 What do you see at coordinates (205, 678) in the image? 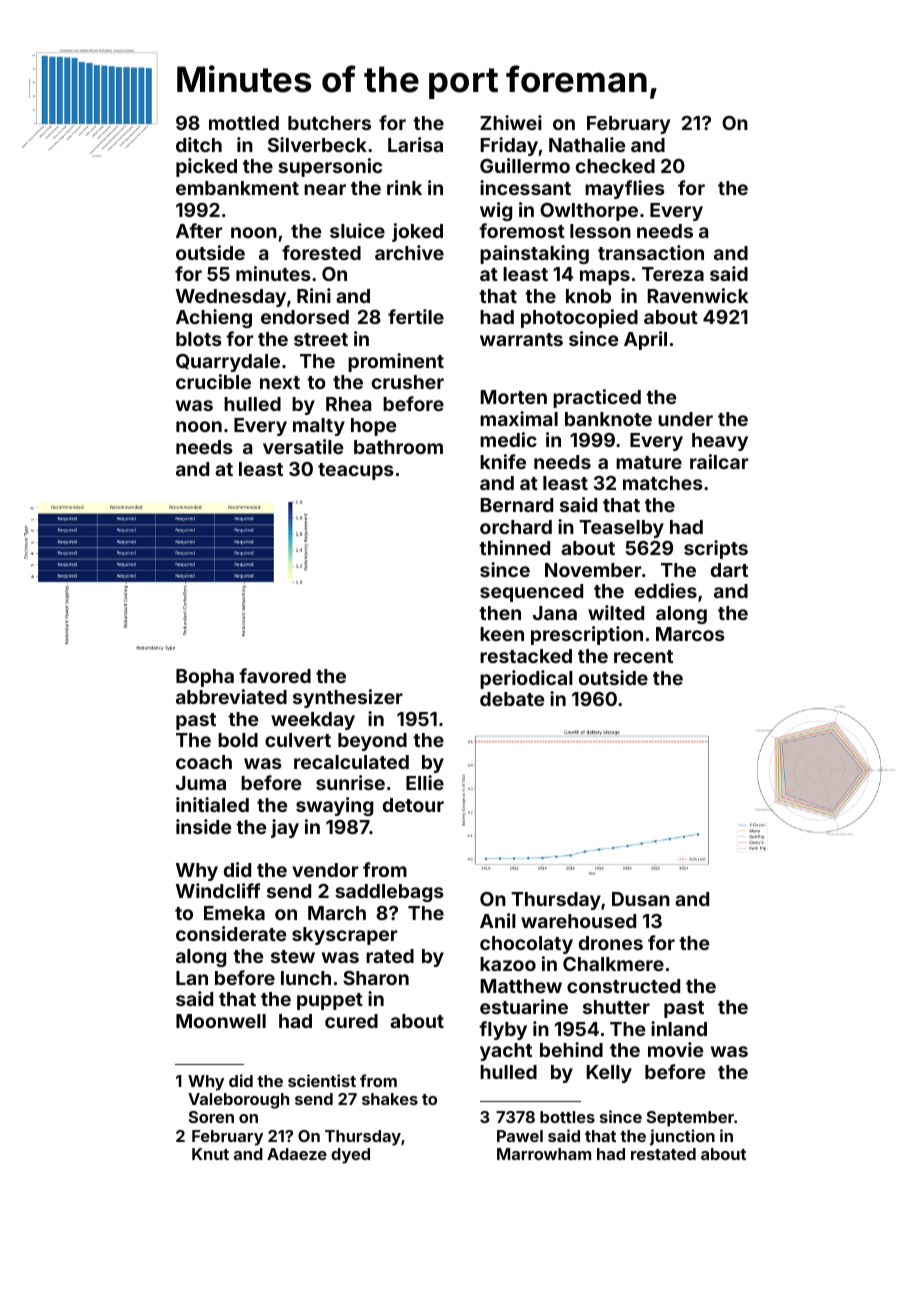
I see `Bopha` at bounding box center [205, 678].
